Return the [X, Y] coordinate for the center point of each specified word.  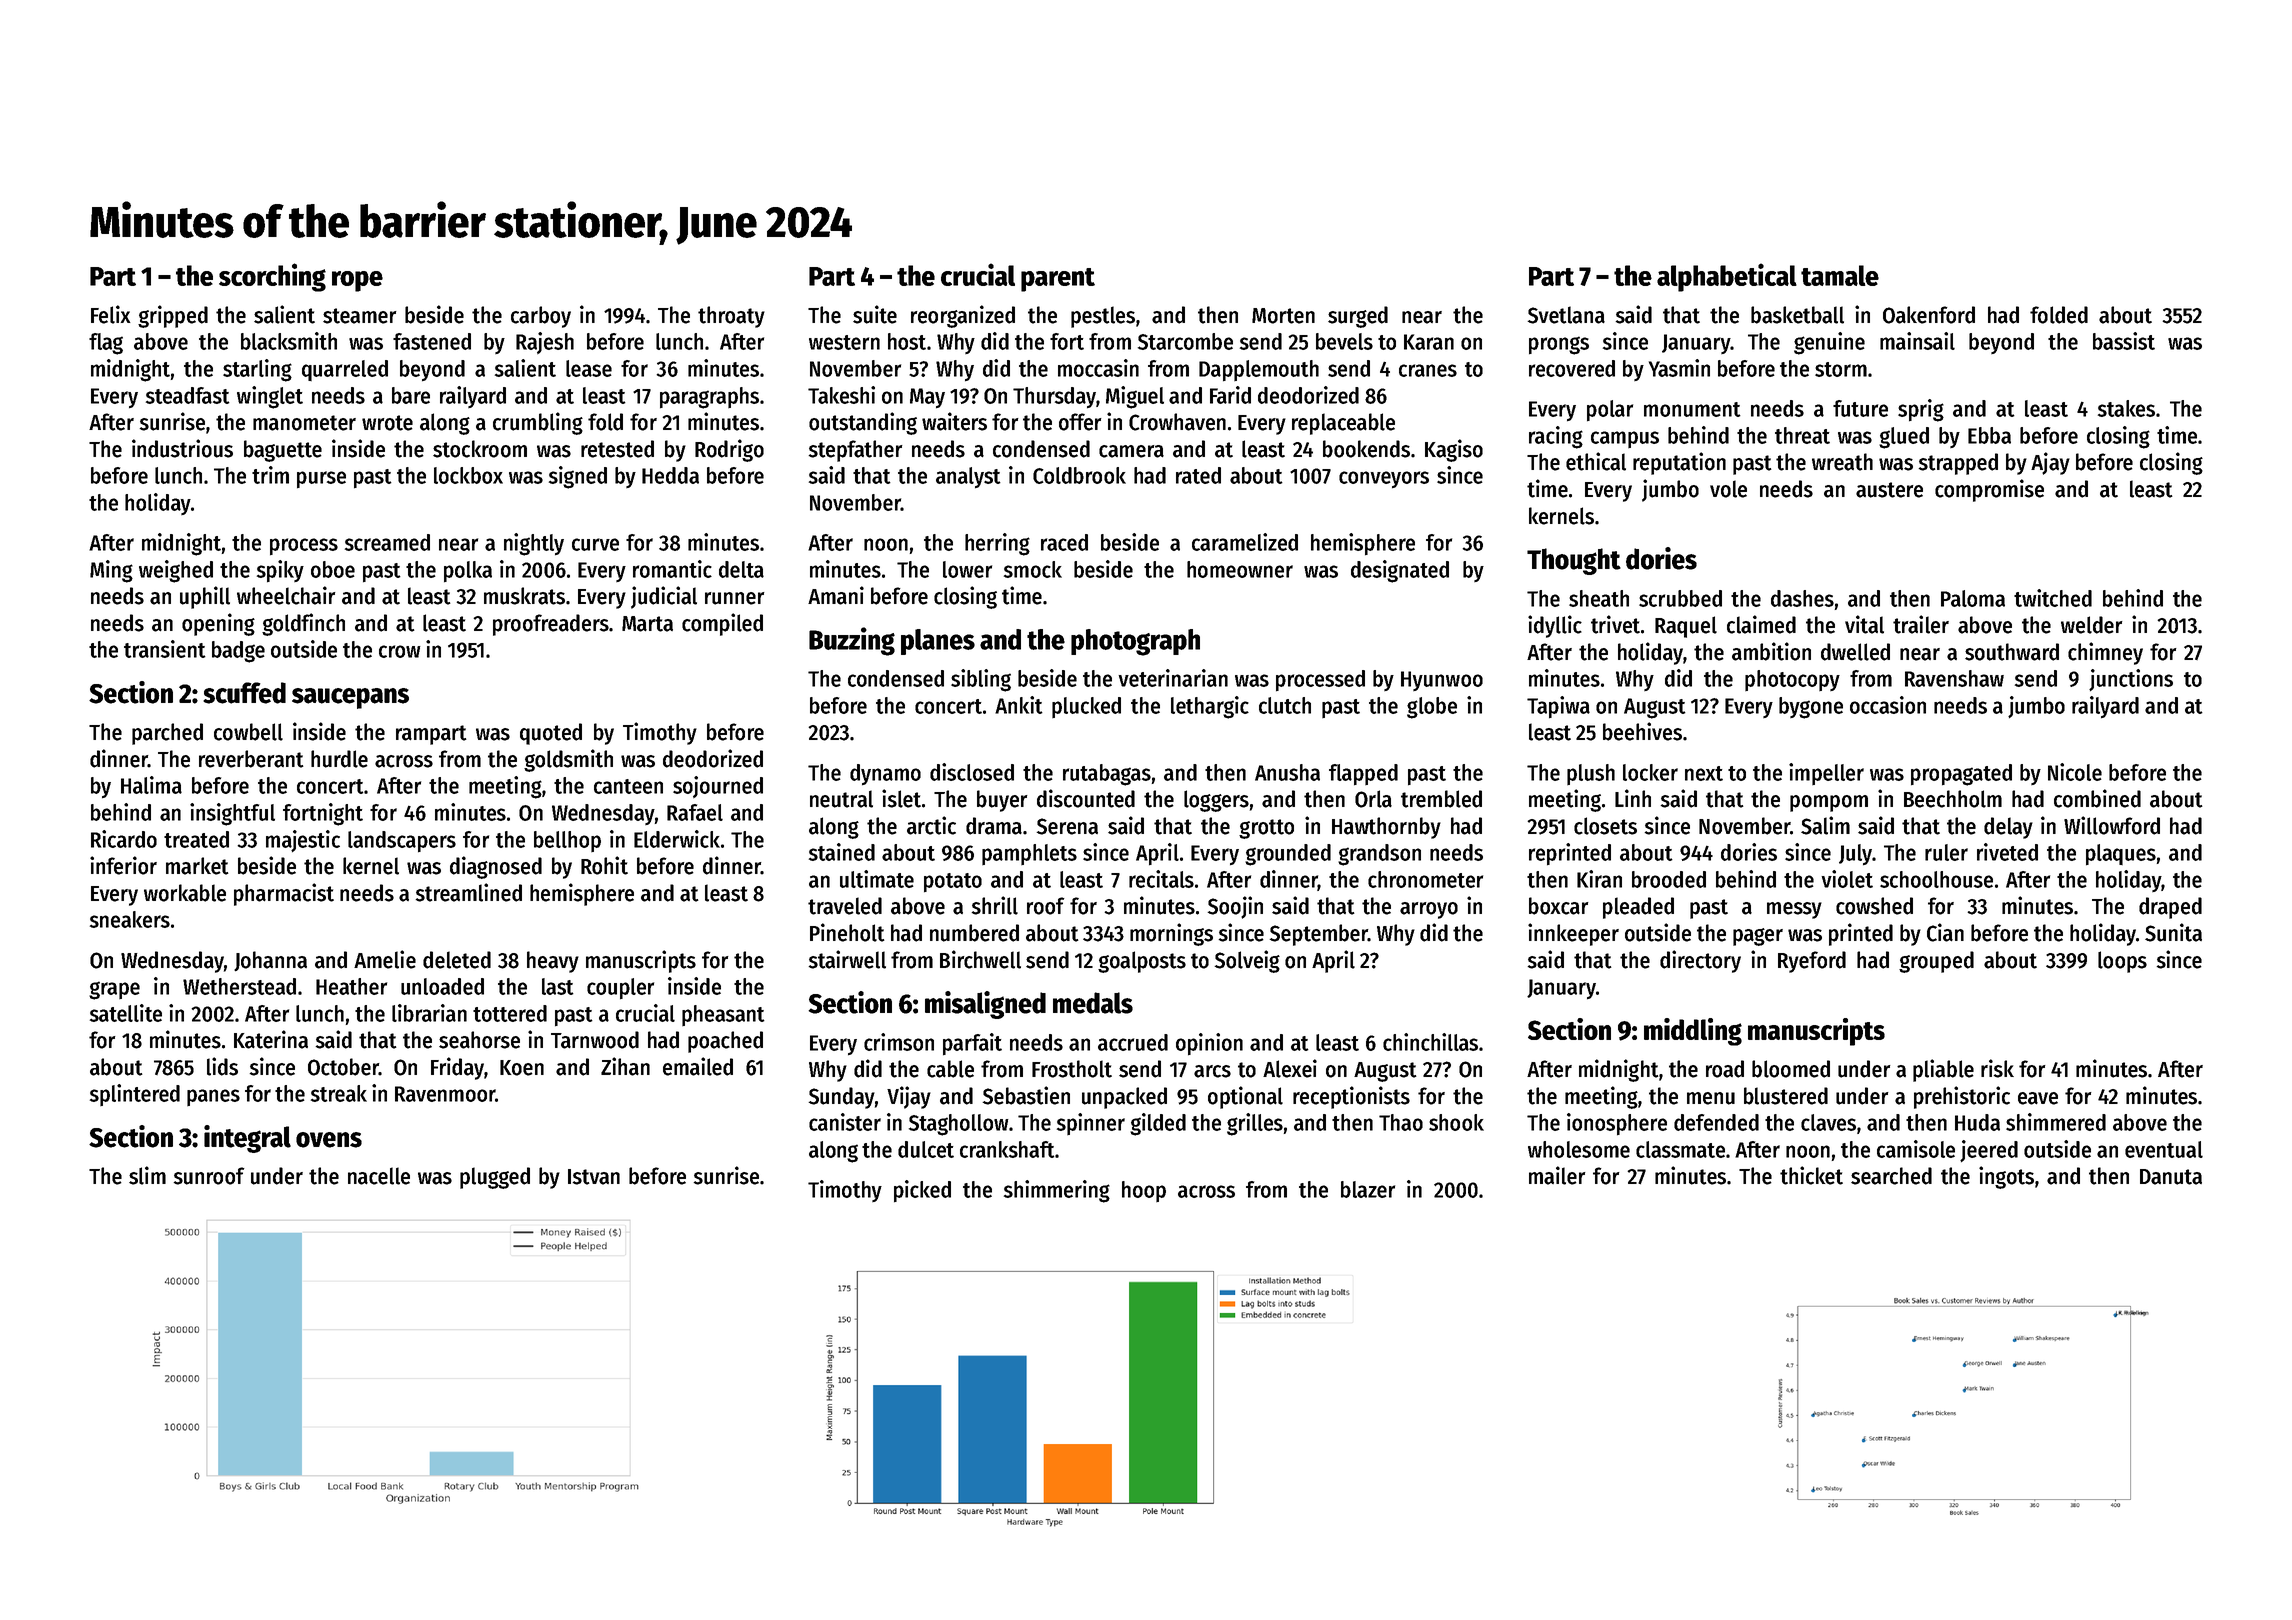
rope [357, 281]
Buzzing [852, 641]
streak [339, 1093]
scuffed [244, 693]
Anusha [1287, 772]
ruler [1946, 852]
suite [875, 314]
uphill [205, 597]
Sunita [2173, 932]
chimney [2105, 653]
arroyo [1429, 910]
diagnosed [496, 867]
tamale [1840, 275]
